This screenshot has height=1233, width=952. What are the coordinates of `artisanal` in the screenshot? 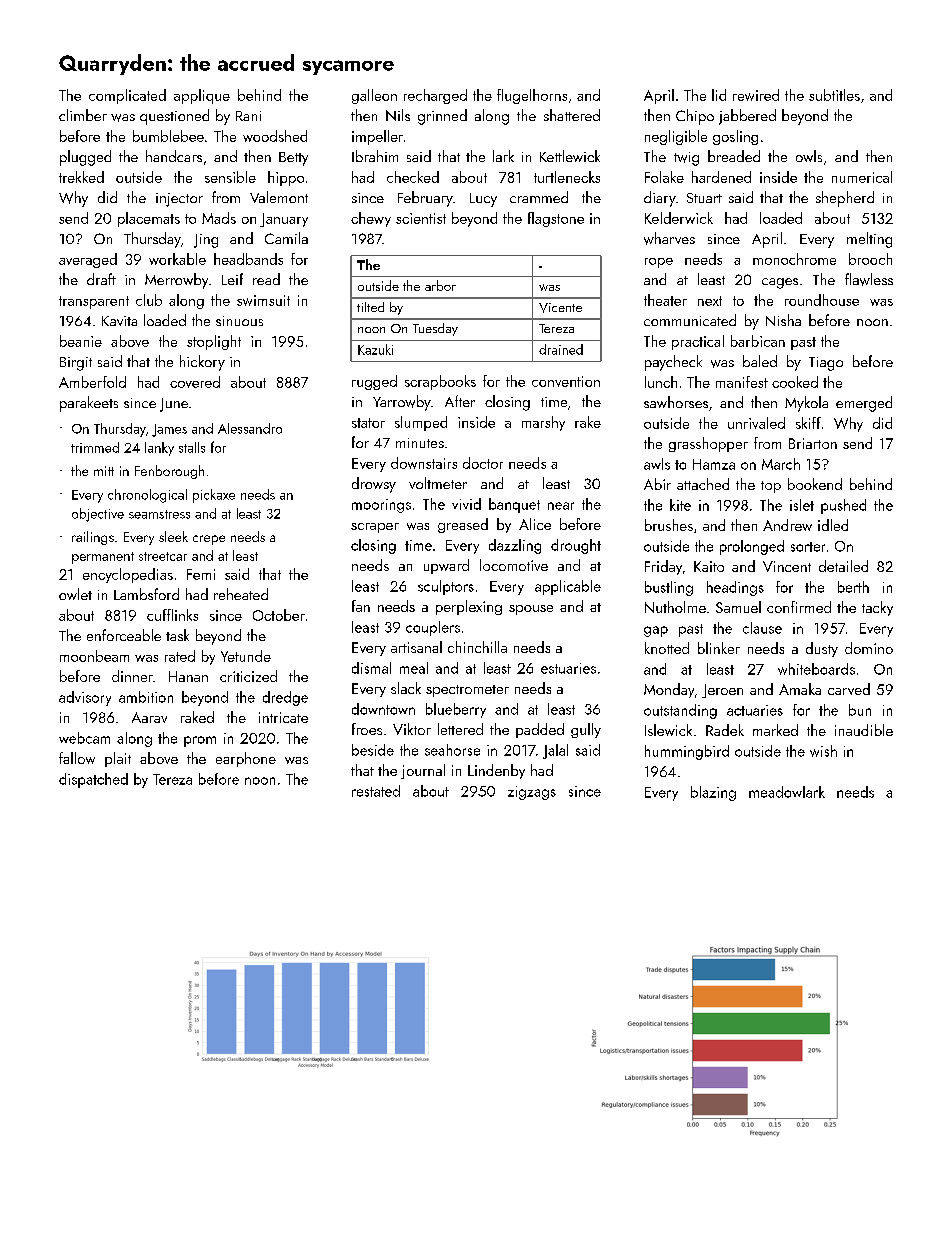 It's located at (416, 647).
